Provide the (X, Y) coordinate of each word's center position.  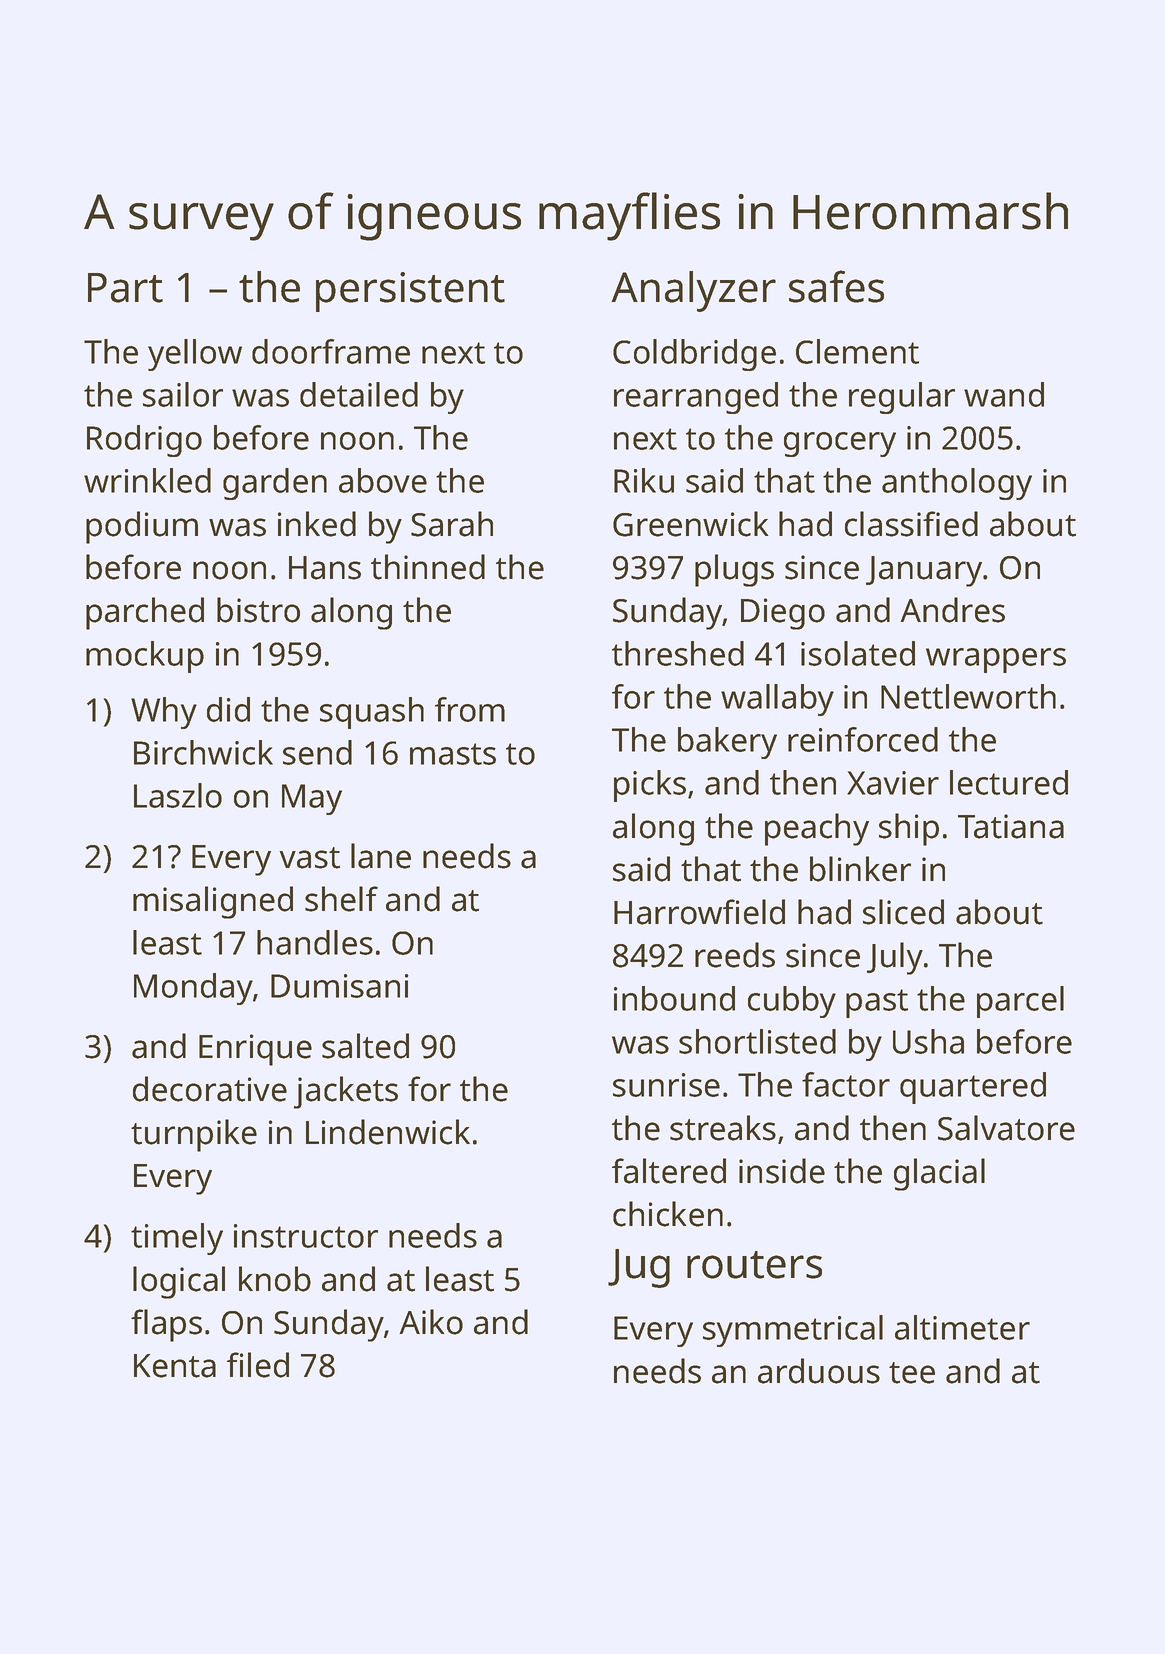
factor (846, 1084)
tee (912, 1373)
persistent (410, 292)
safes (836, 286)
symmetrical (793, 1331)
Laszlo (178, 795)
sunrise (666, 1085)
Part (125, 288)
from (470, 709)
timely (177, 1239)
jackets (346, 1092)
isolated (858, 653)
